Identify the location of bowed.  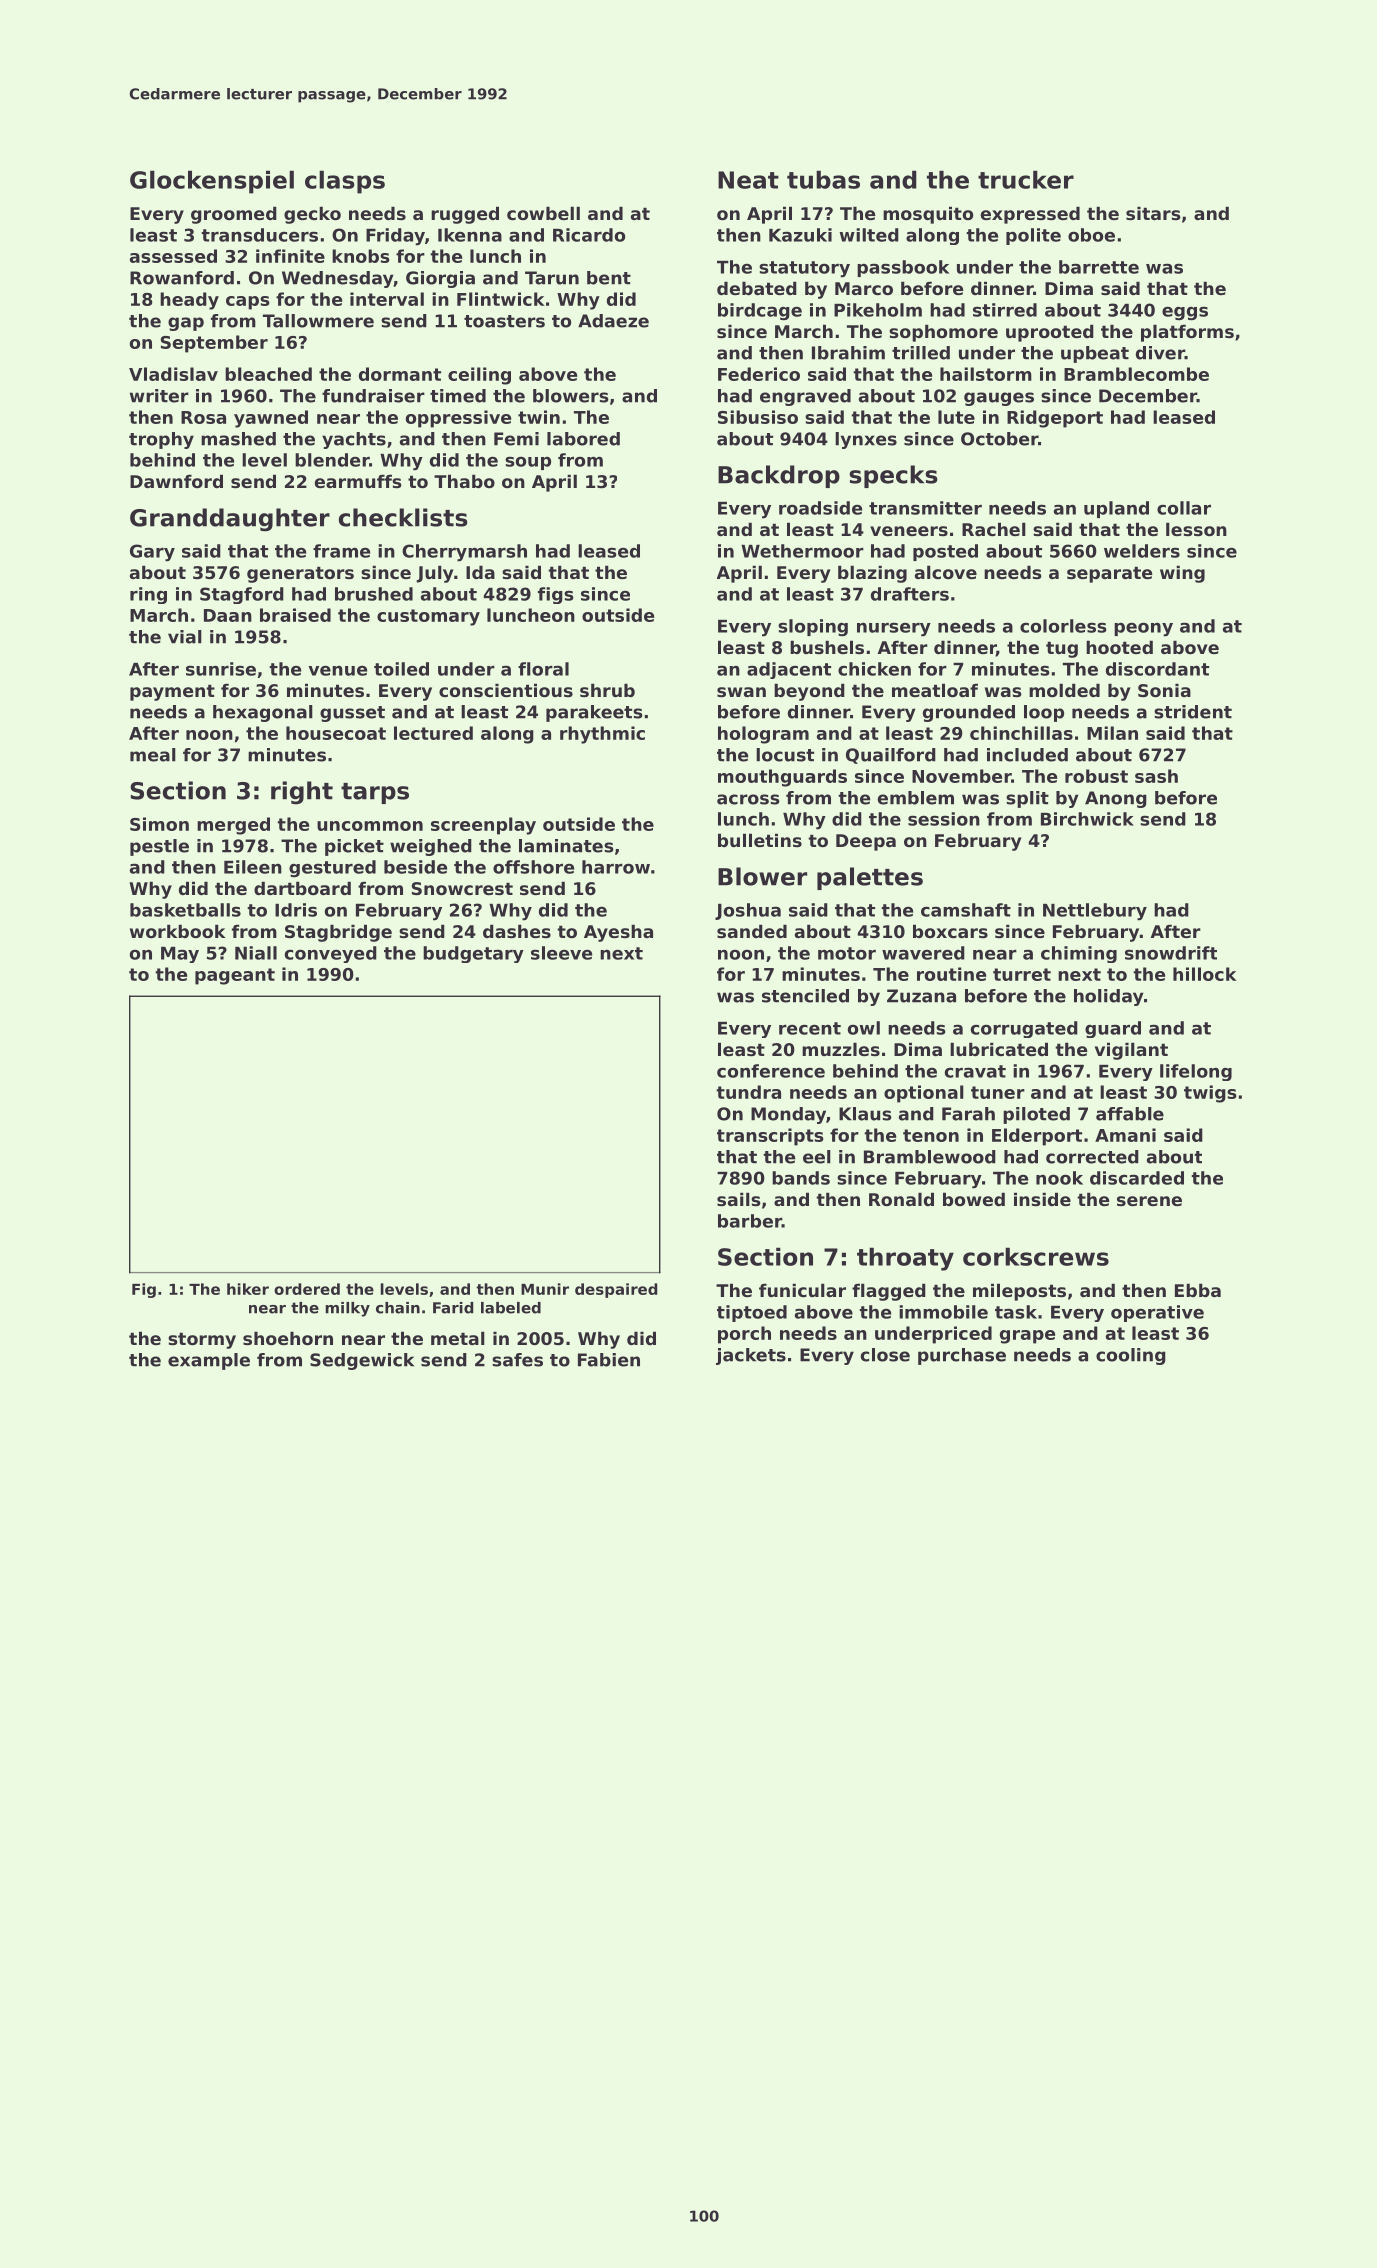
(974, 1199).
